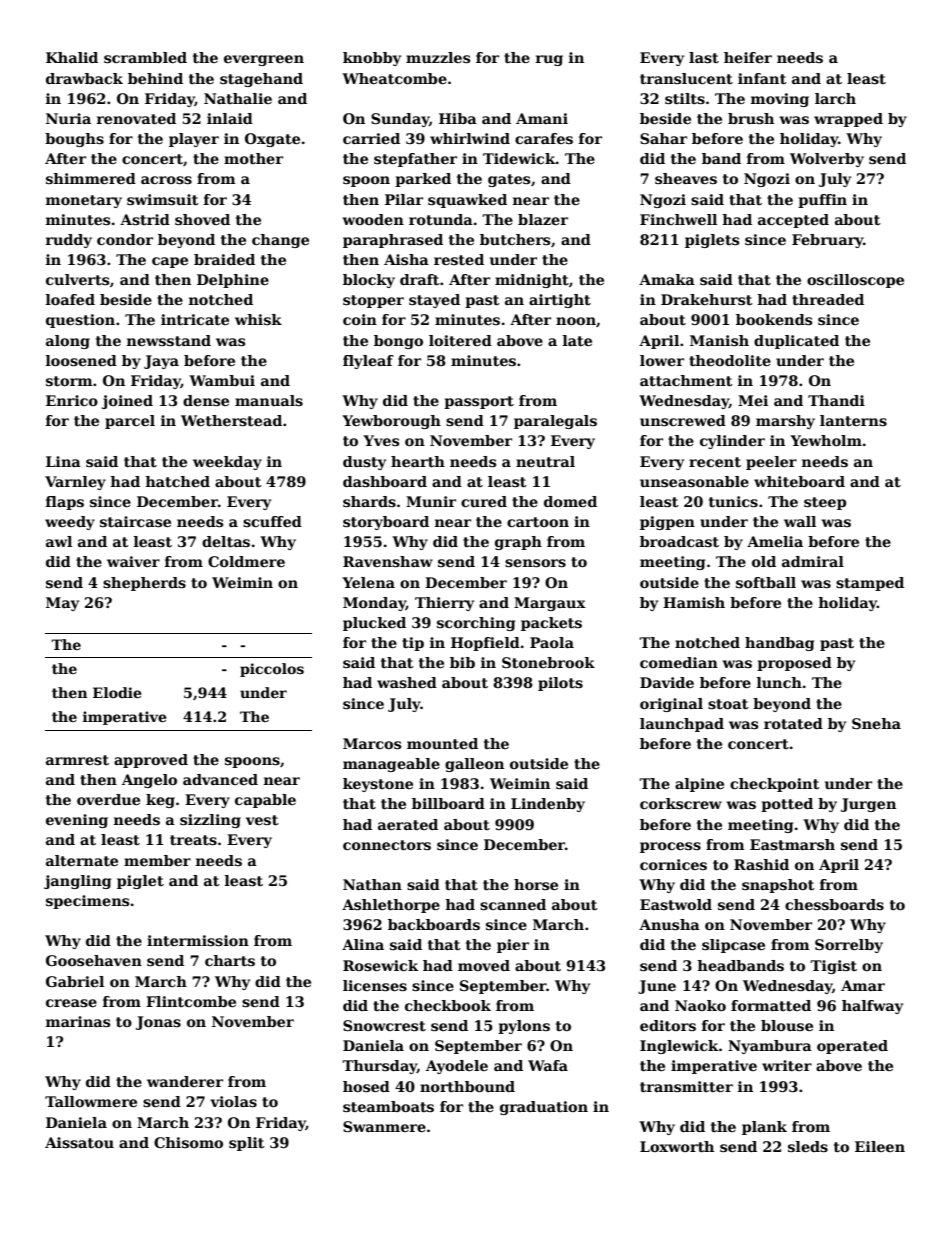 The image size is (952, 1233). Describe the element at coordinates (548, 805) in the screenshot. I see `Lindenby` at that location.
